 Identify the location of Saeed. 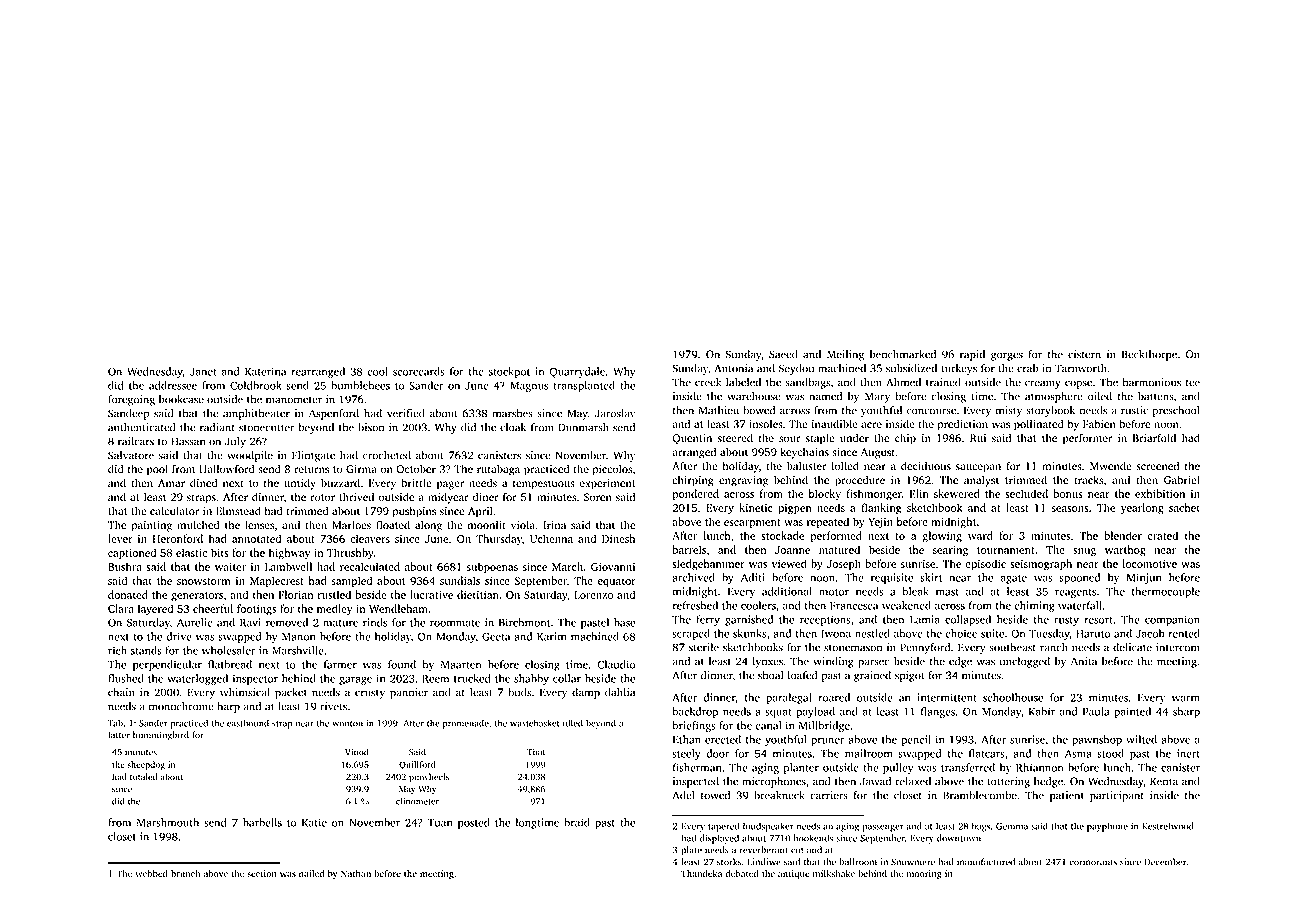
(783, 354).
